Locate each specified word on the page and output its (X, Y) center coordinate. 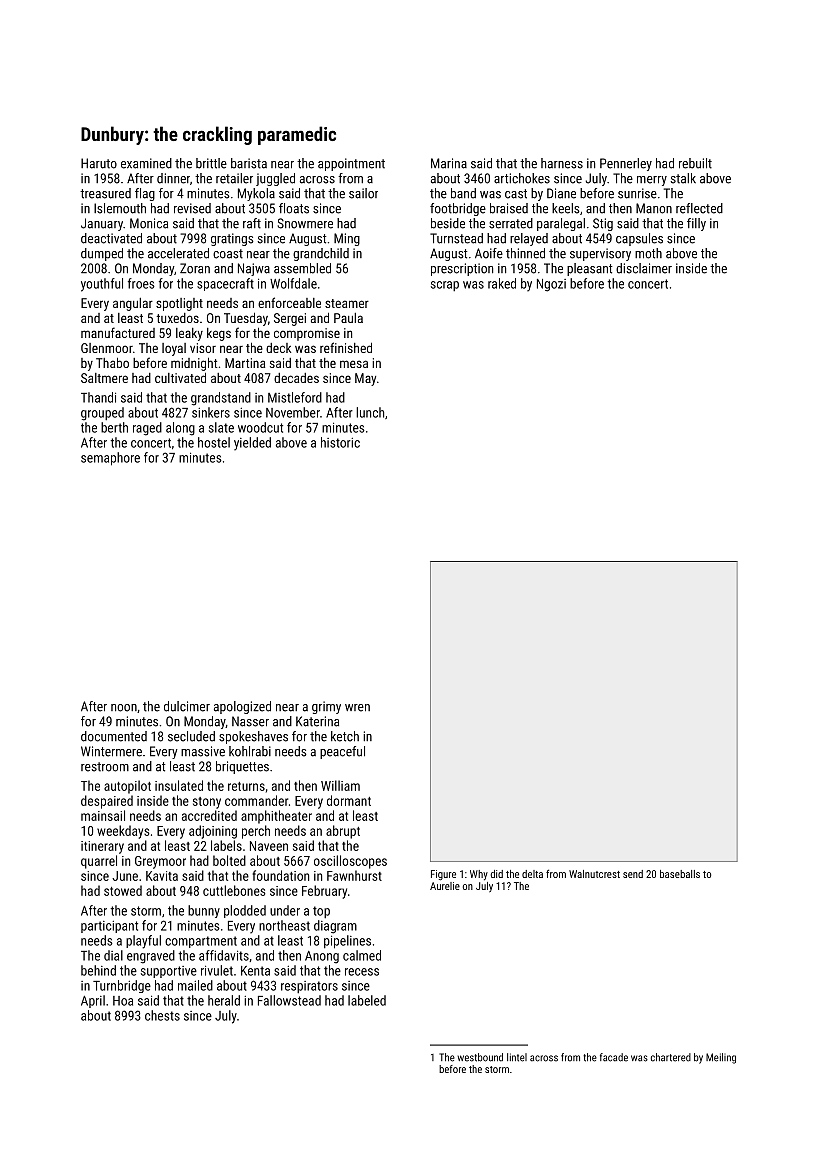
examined (146, 163)
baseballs (680, 874)
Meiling (721, 1058)
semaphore (110, 459)
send (633, 874)
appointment (351, 164)
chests (162, 1015)
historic (340, 442)
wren (357, 708)
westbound (480, 1057)
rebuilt (695, 163)
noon (124, 708)
